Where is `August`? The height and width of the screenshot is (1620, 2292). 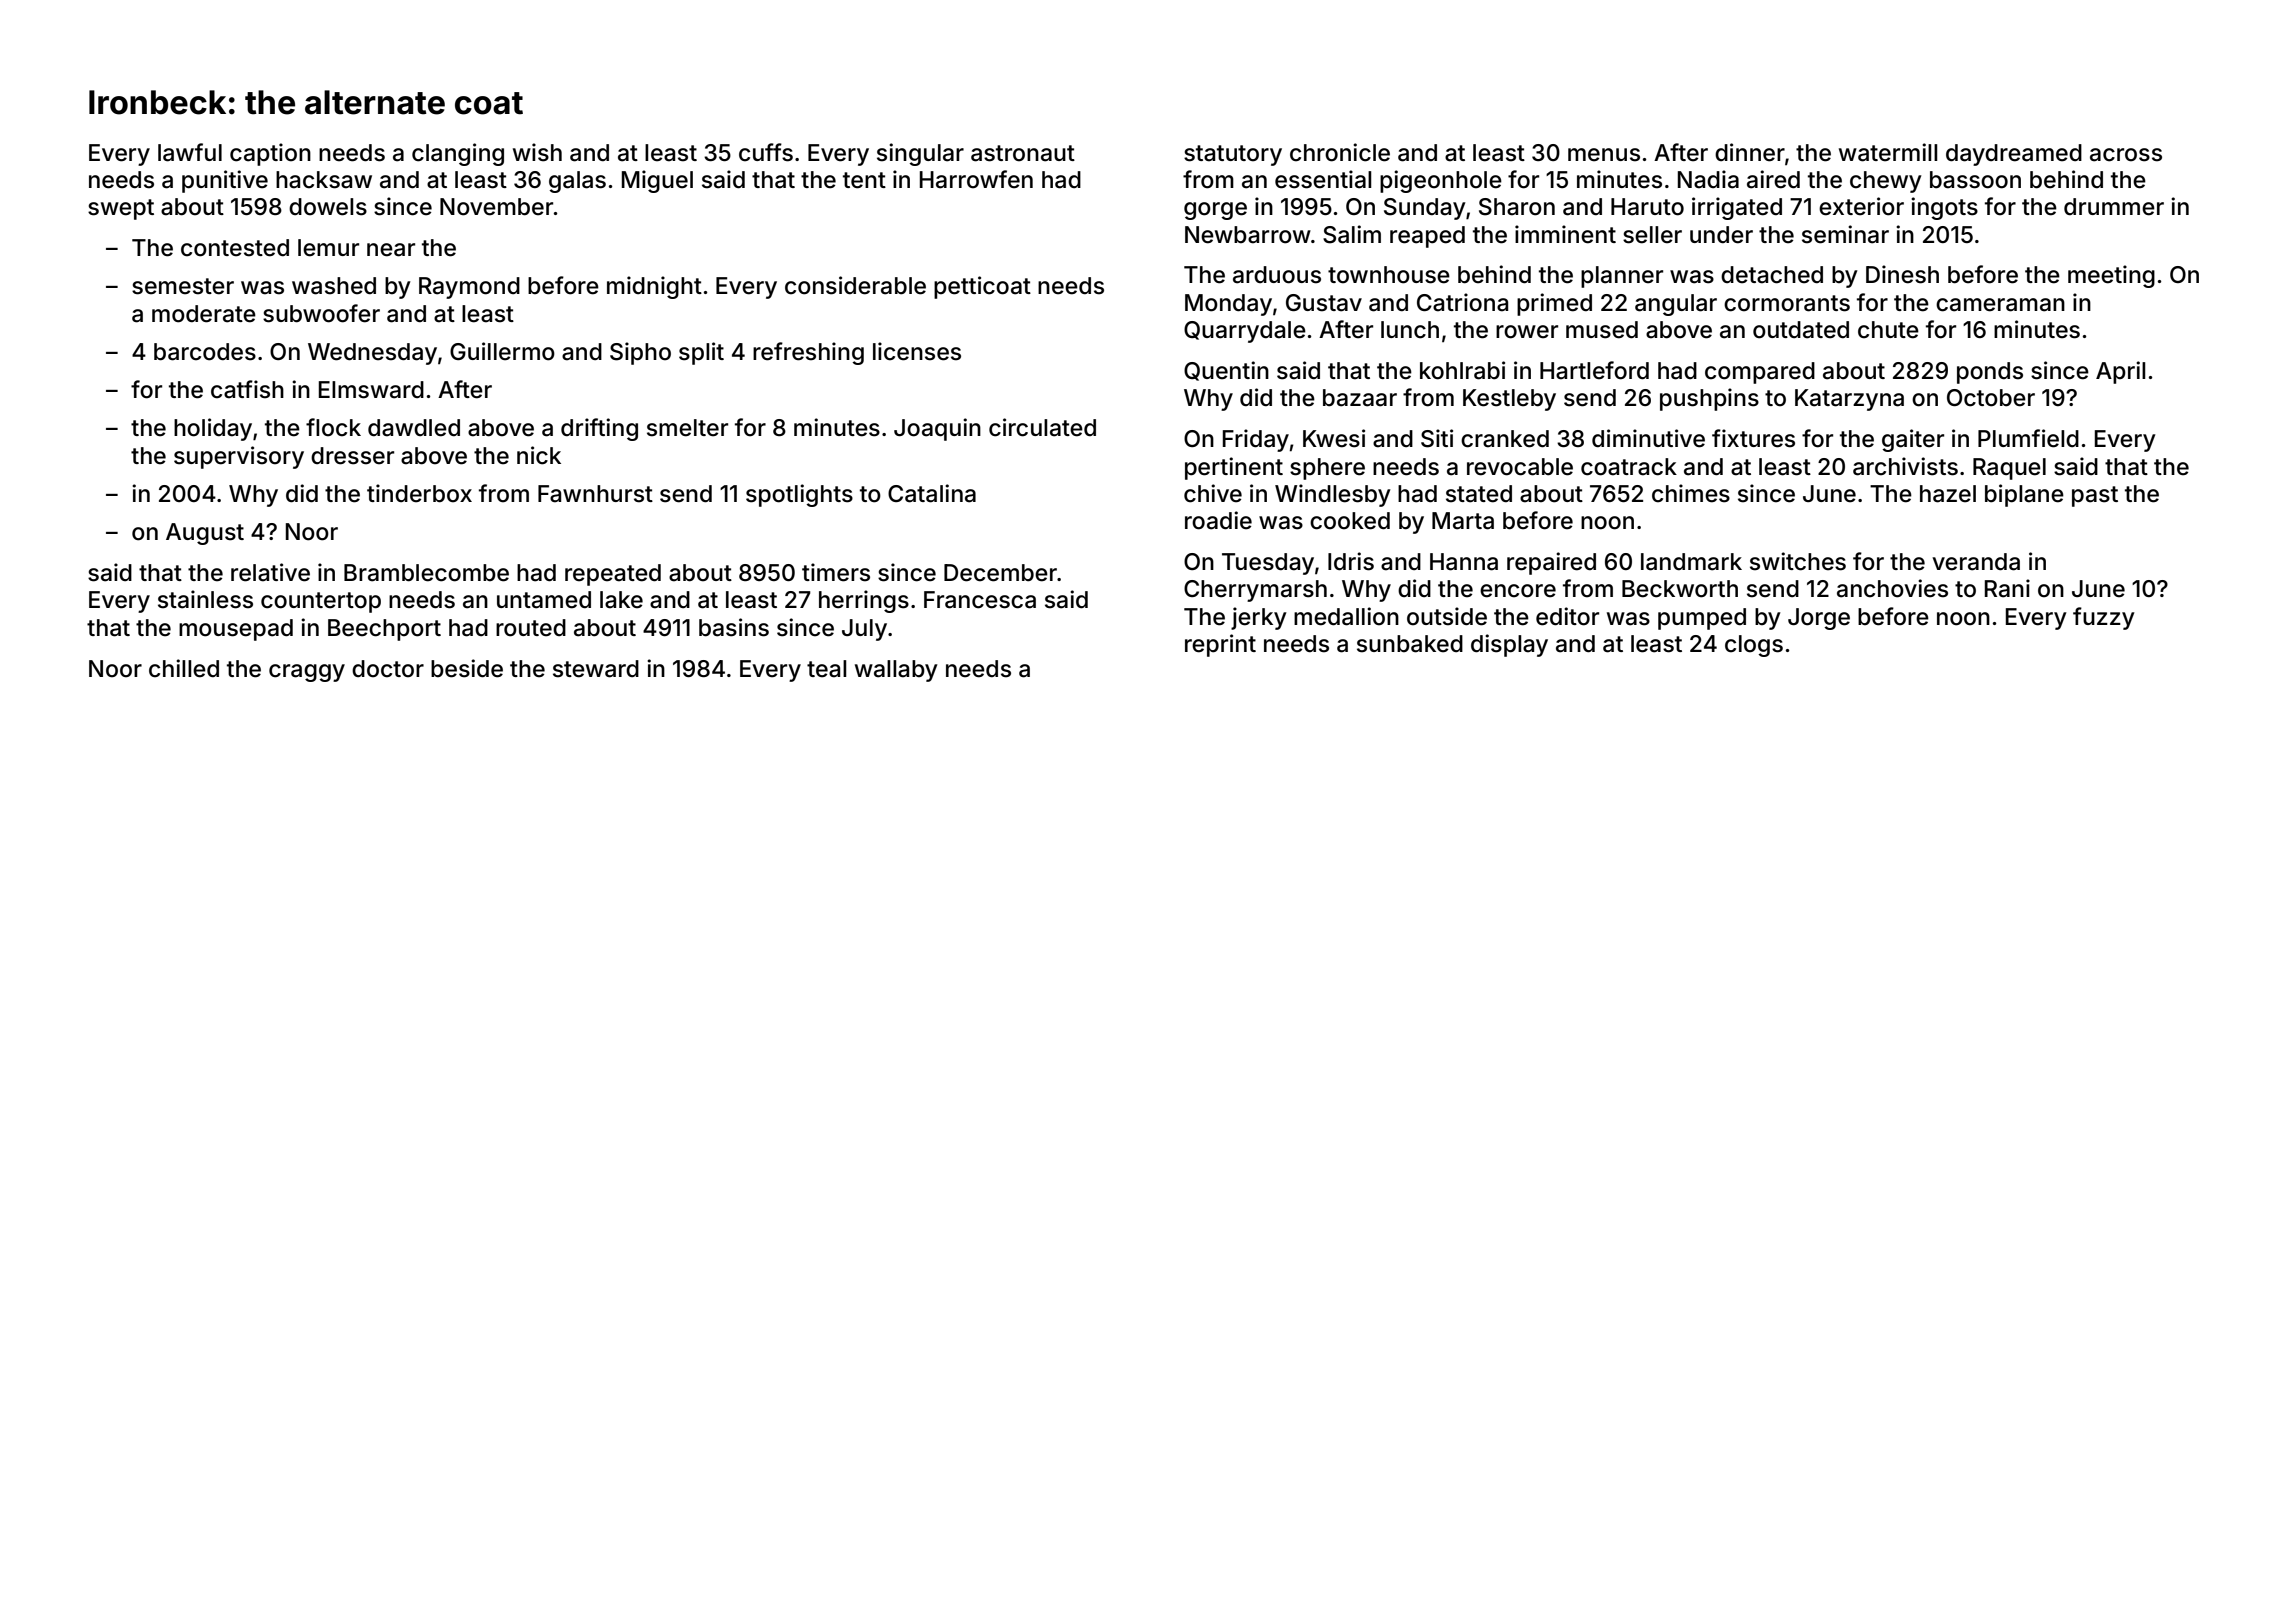 August is located at coordinates (205, 534).
